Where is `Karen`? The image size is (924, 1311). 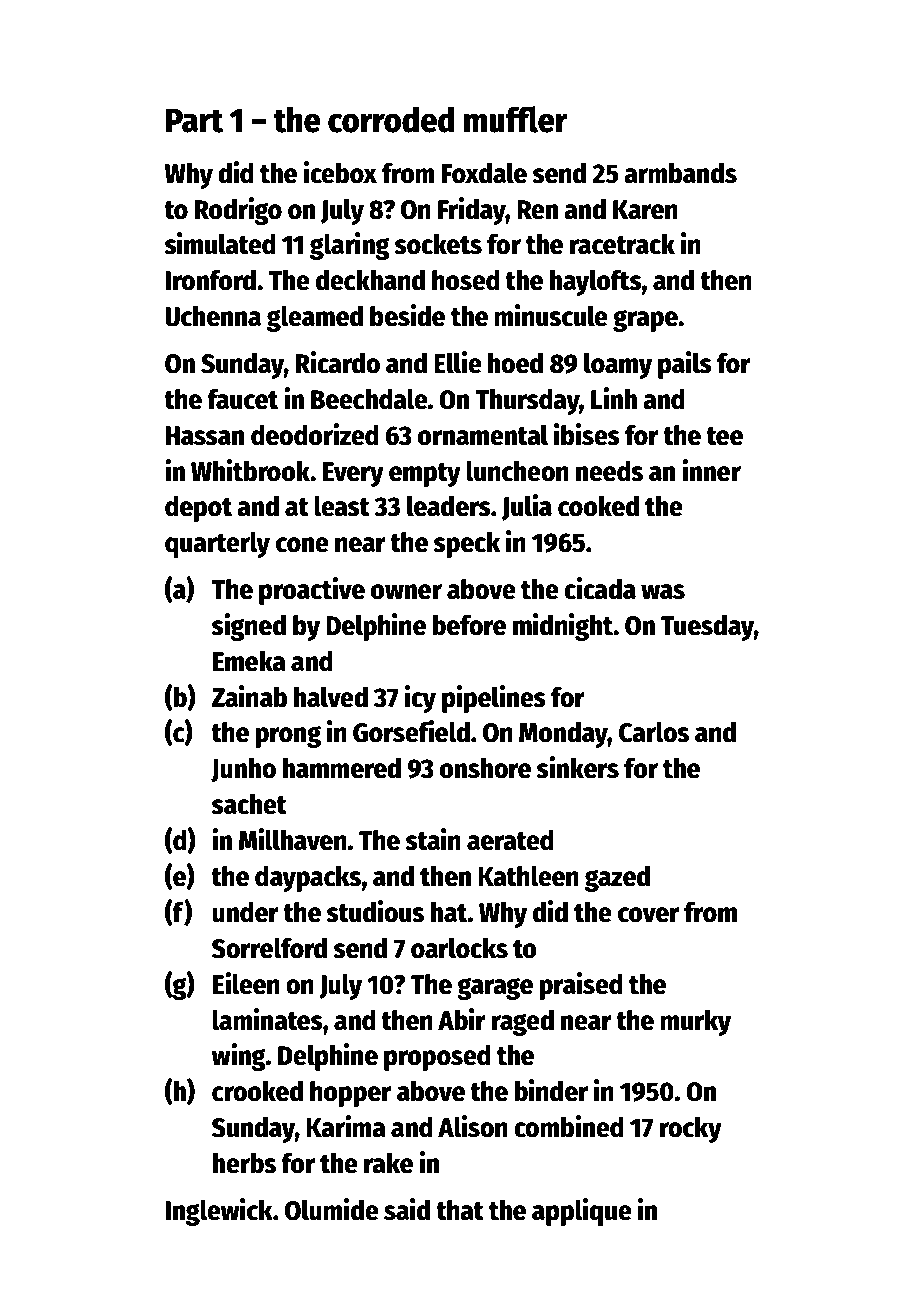
Karen is located at coordinates (645, 210).
